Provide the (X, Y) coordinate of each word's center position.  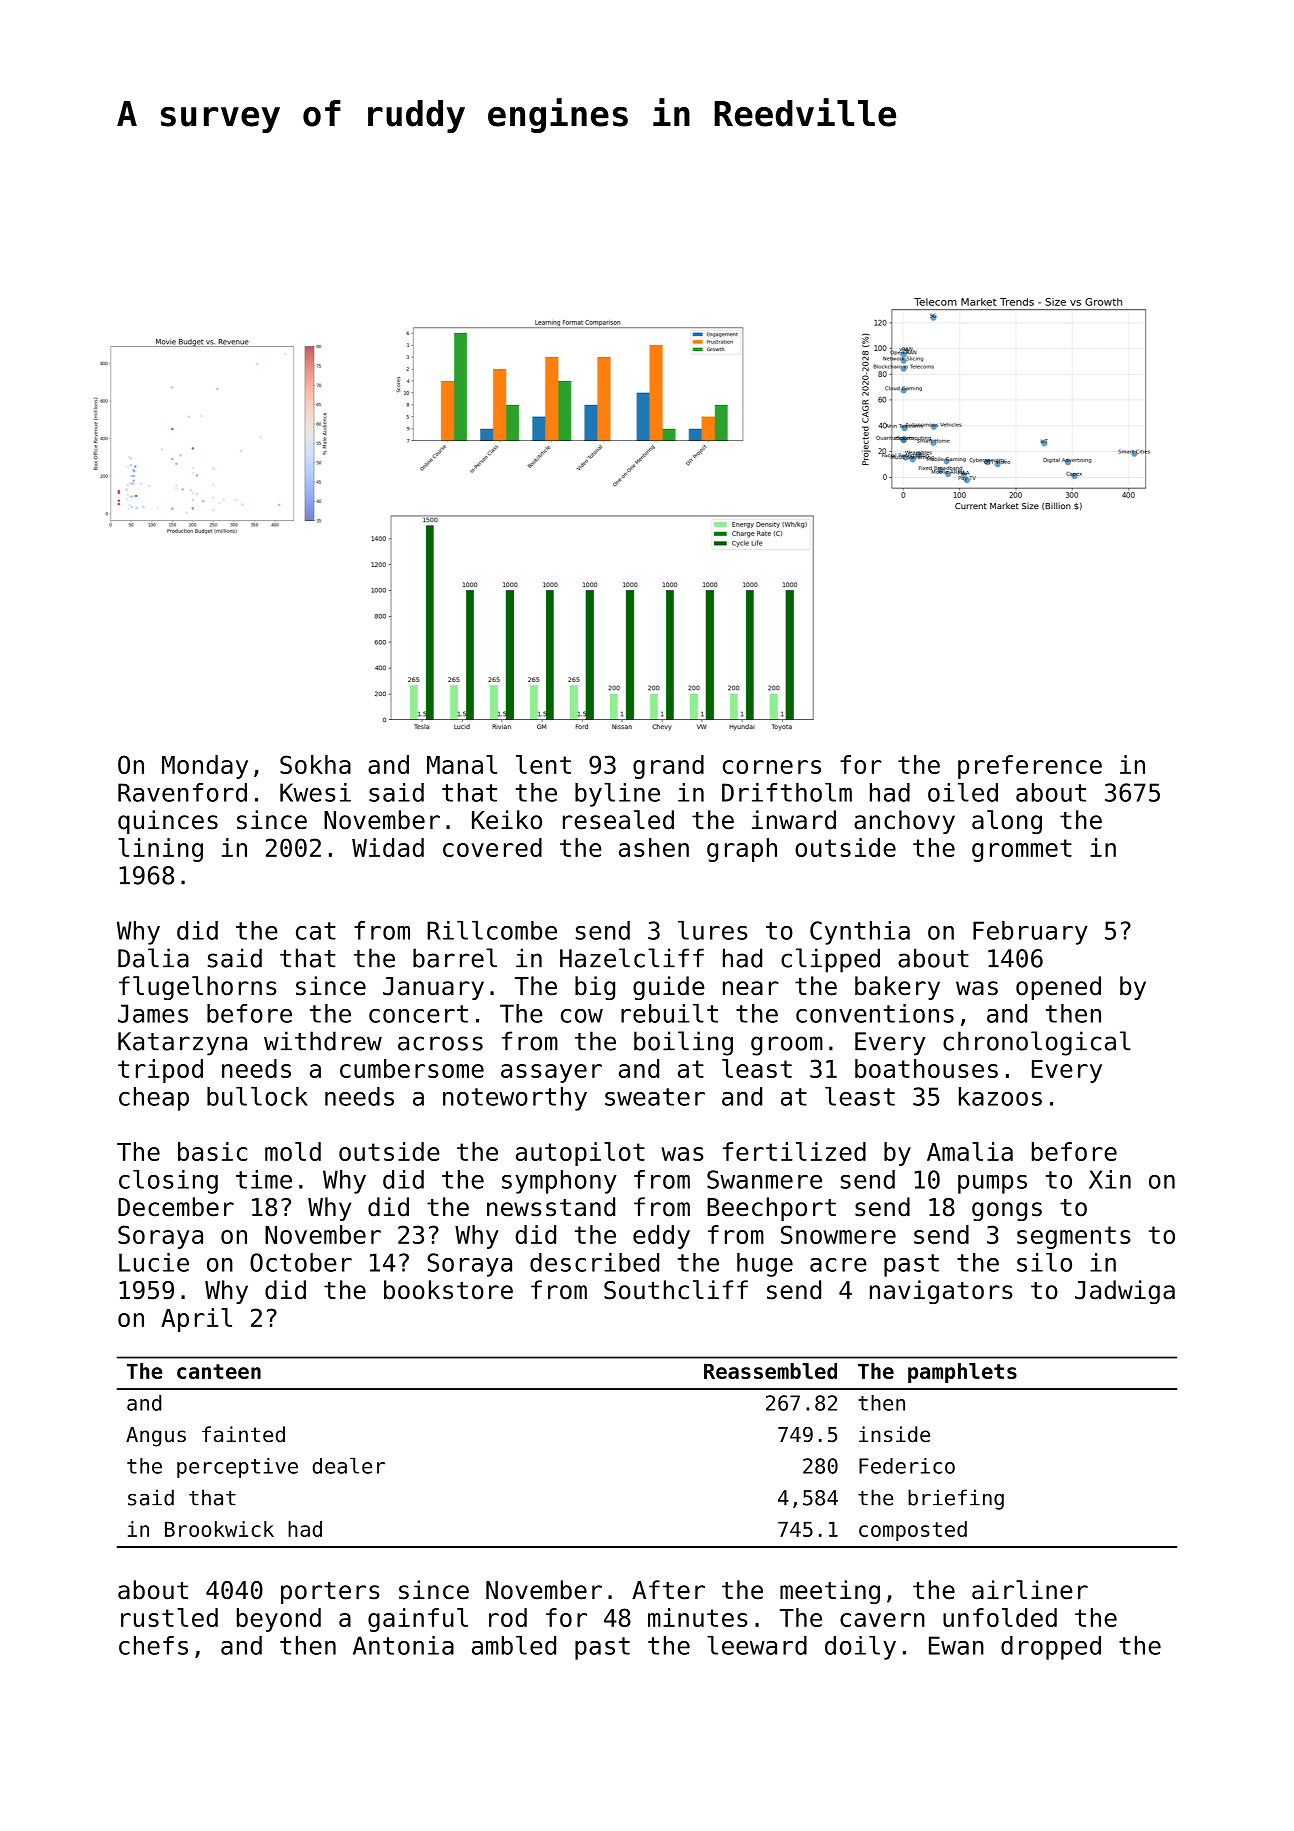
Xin (1110, 1179)
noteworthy (515, 1099)
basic (212, 1151)
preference (1030, 767)
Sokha (315, 764)
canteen (219, 1371)
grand (668, 767)
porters (330, 1593)
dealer (349, 1466)
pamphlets (962, 1373)
